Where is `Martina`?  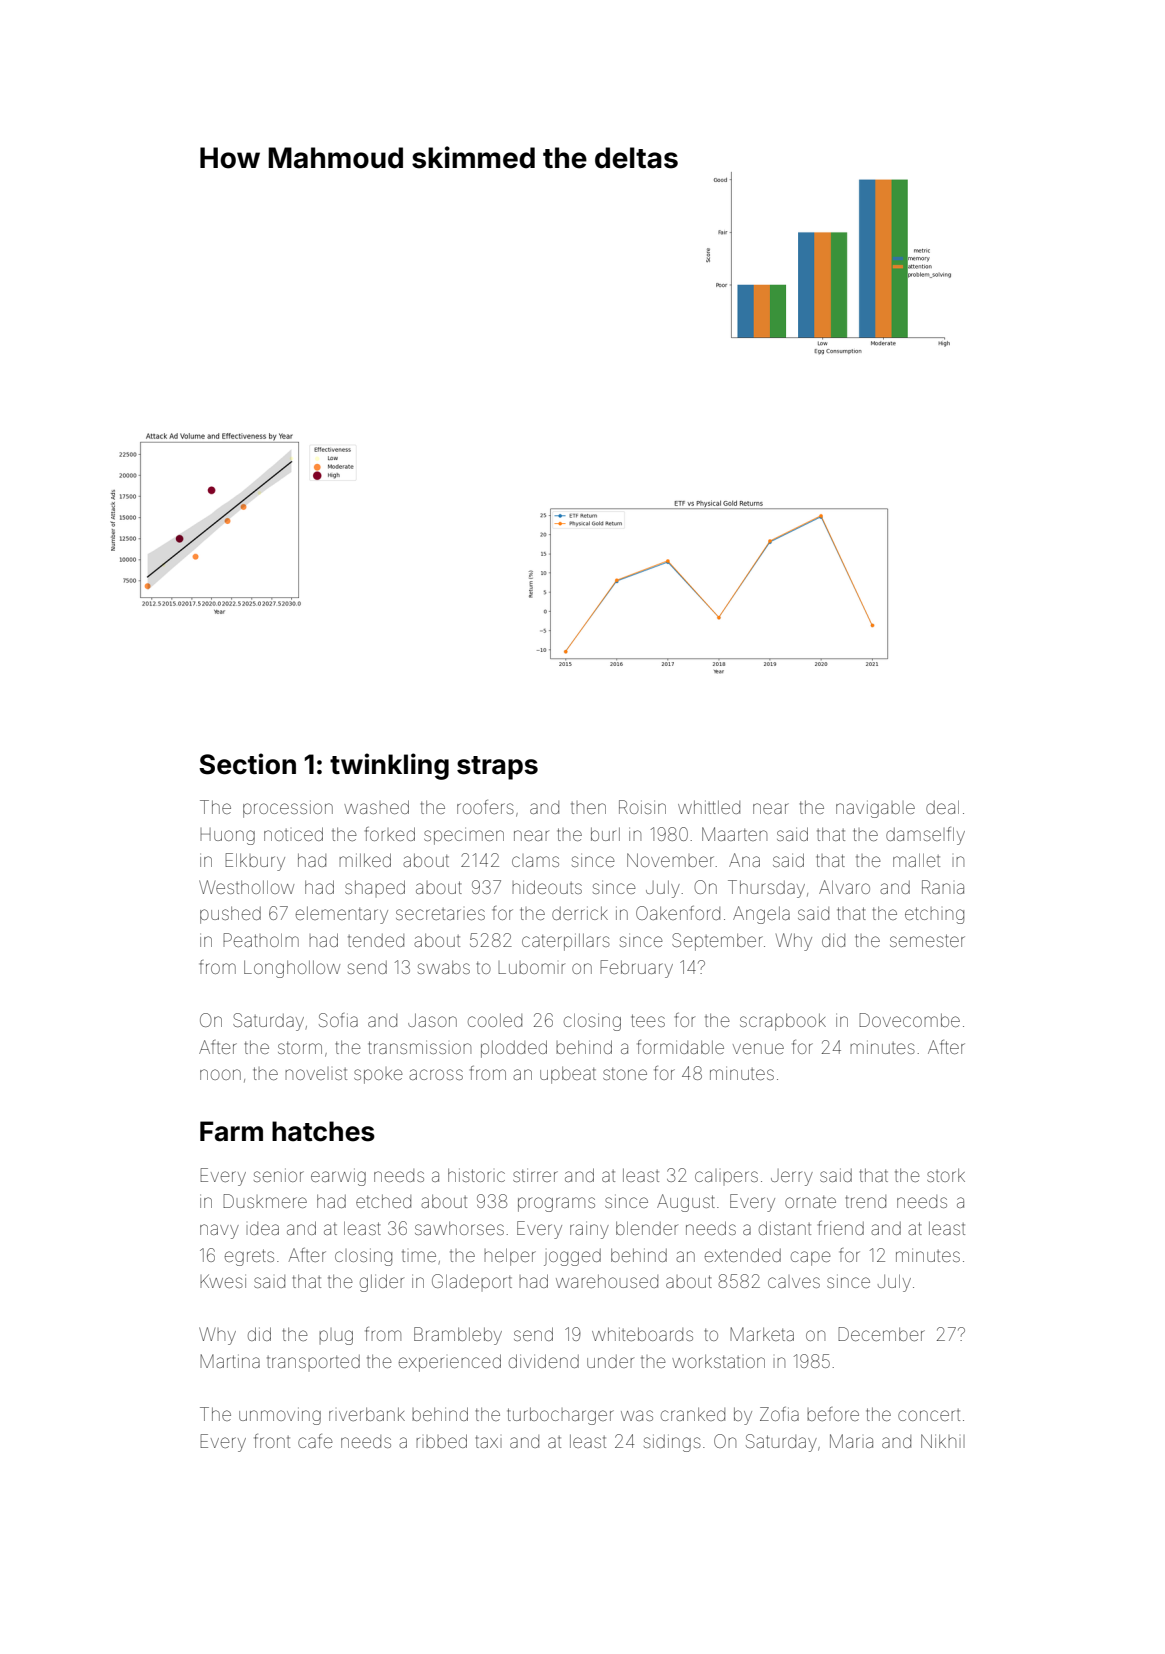 Martina is located at coordinates (230, 1361).
